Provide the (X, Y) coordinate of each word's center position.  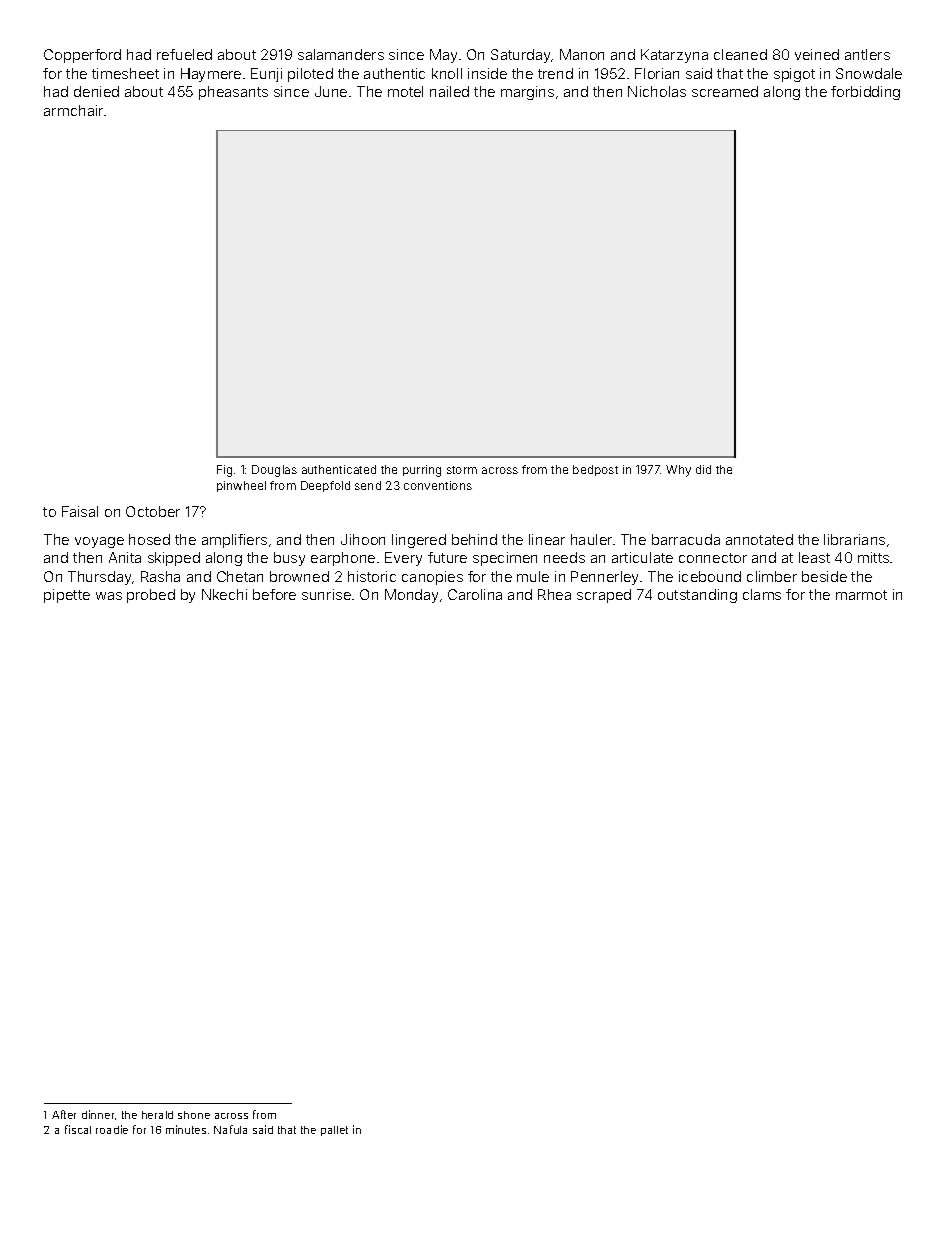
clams (762, 594)
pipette (67, 596)
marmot (861, 595)
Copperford (82, 56)
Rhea (554, 594)
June (331, 91)
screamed (725, 91)
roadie (112, 1129)
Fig (224, 471)
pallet (334, 1131)
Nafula (230, 1129)
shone (194, 1115)
